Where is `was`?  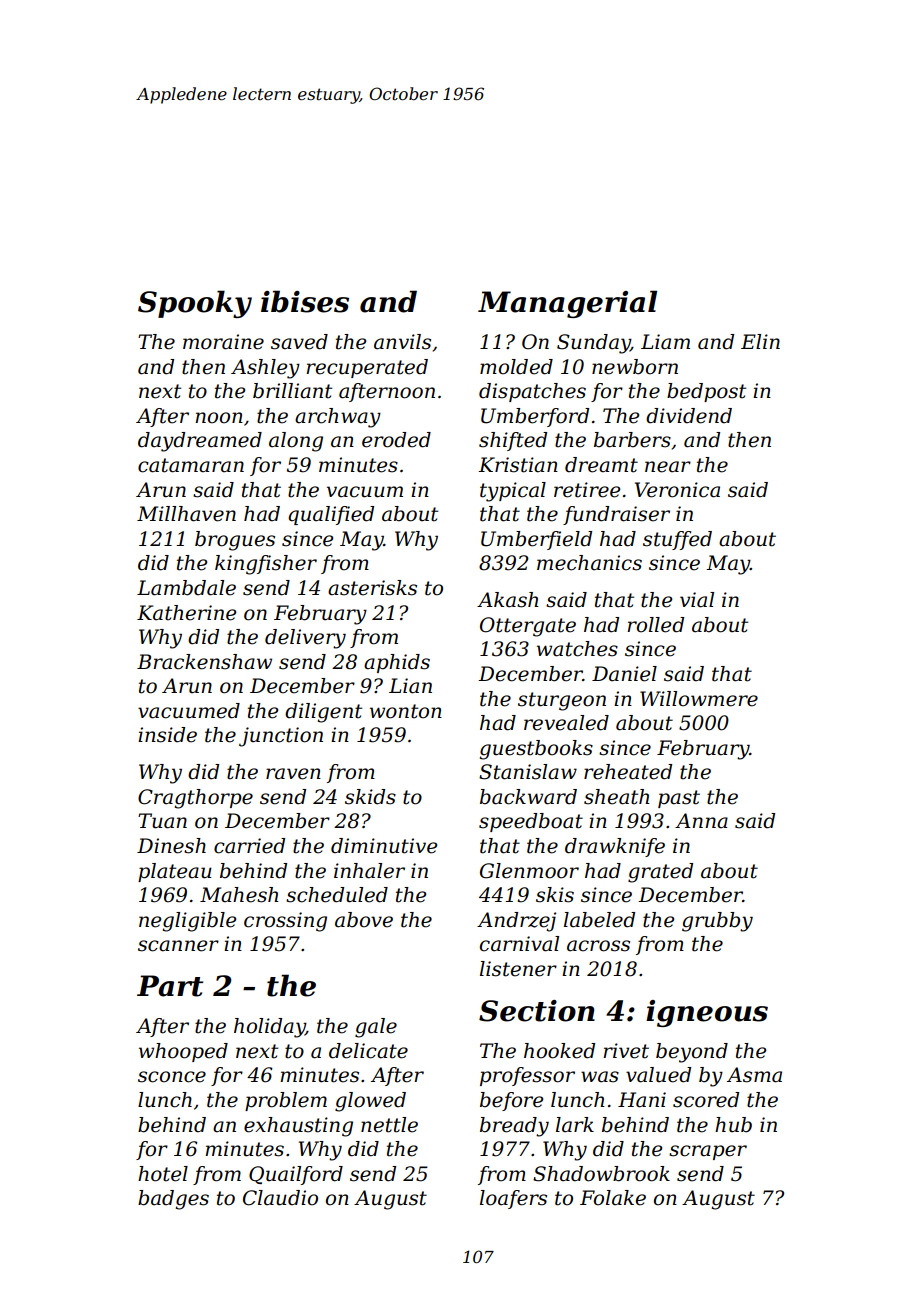
was is located at coordinates (600, 1077).
